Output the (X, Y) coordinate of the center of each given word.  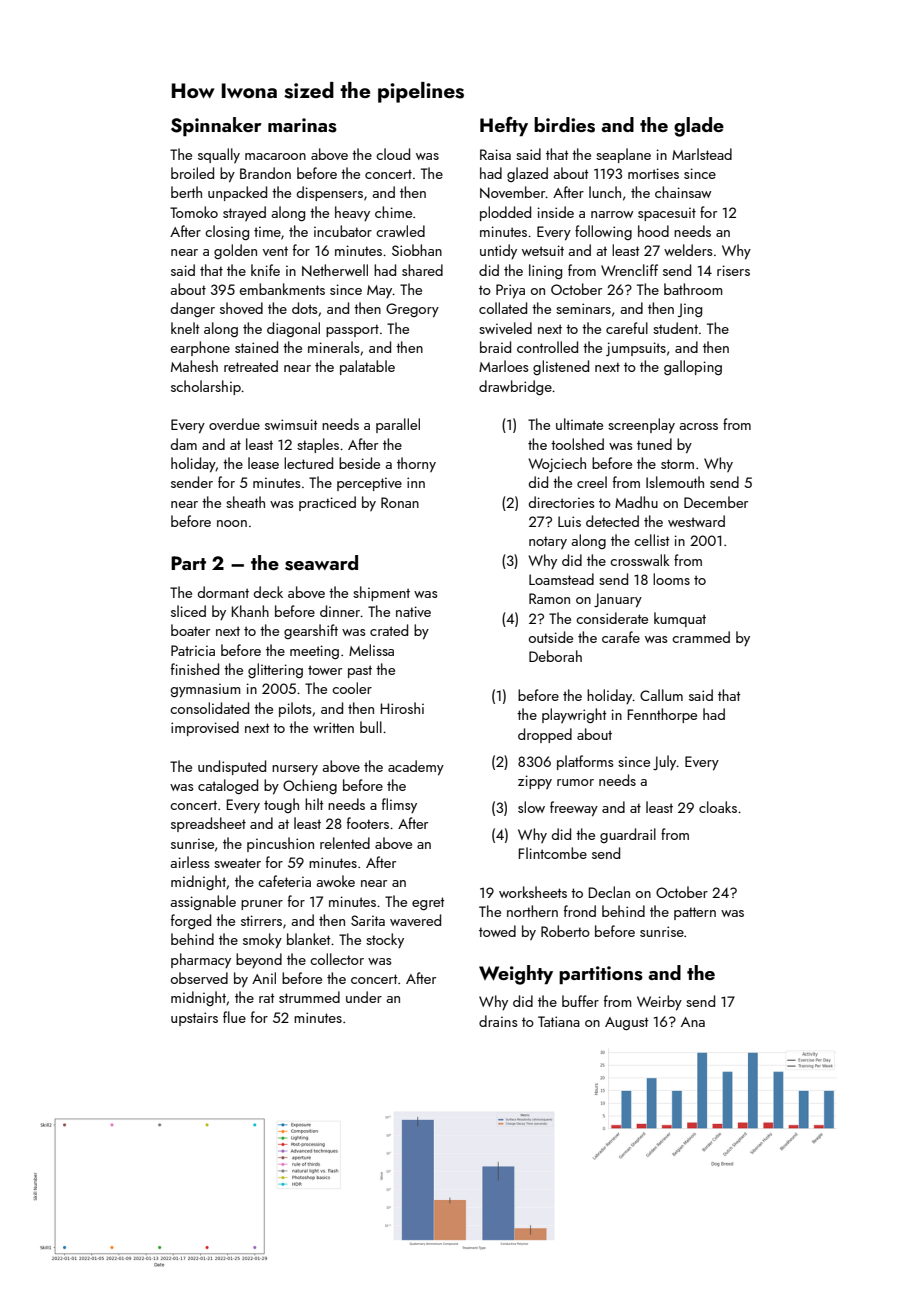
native (413, 611)
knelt (185, 328)
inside (556, 212)
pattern (695, 913)
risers (733, 270)
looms (671, 579)
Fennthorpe (662, 715)
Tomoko (194, 212)
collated (503, 308)
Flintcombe (553, 853)
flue (234, 1017)
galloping (693, 367)
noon (232, 523)
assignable (203, 902)
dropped (545, 735)
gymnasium (206, 690)
